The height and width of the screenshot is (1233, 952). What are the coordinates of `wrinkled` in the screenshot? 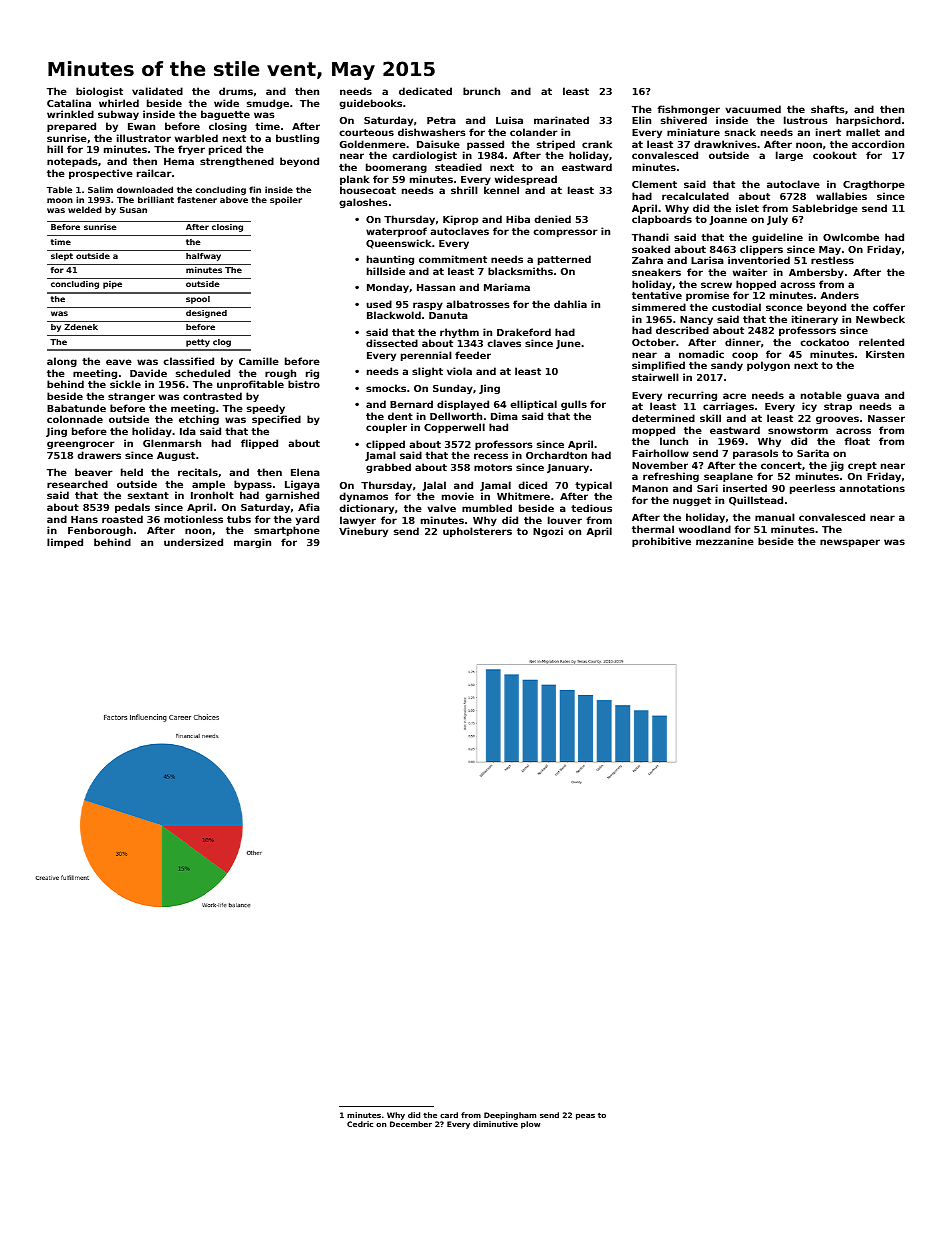 It's located at (70, 114).
